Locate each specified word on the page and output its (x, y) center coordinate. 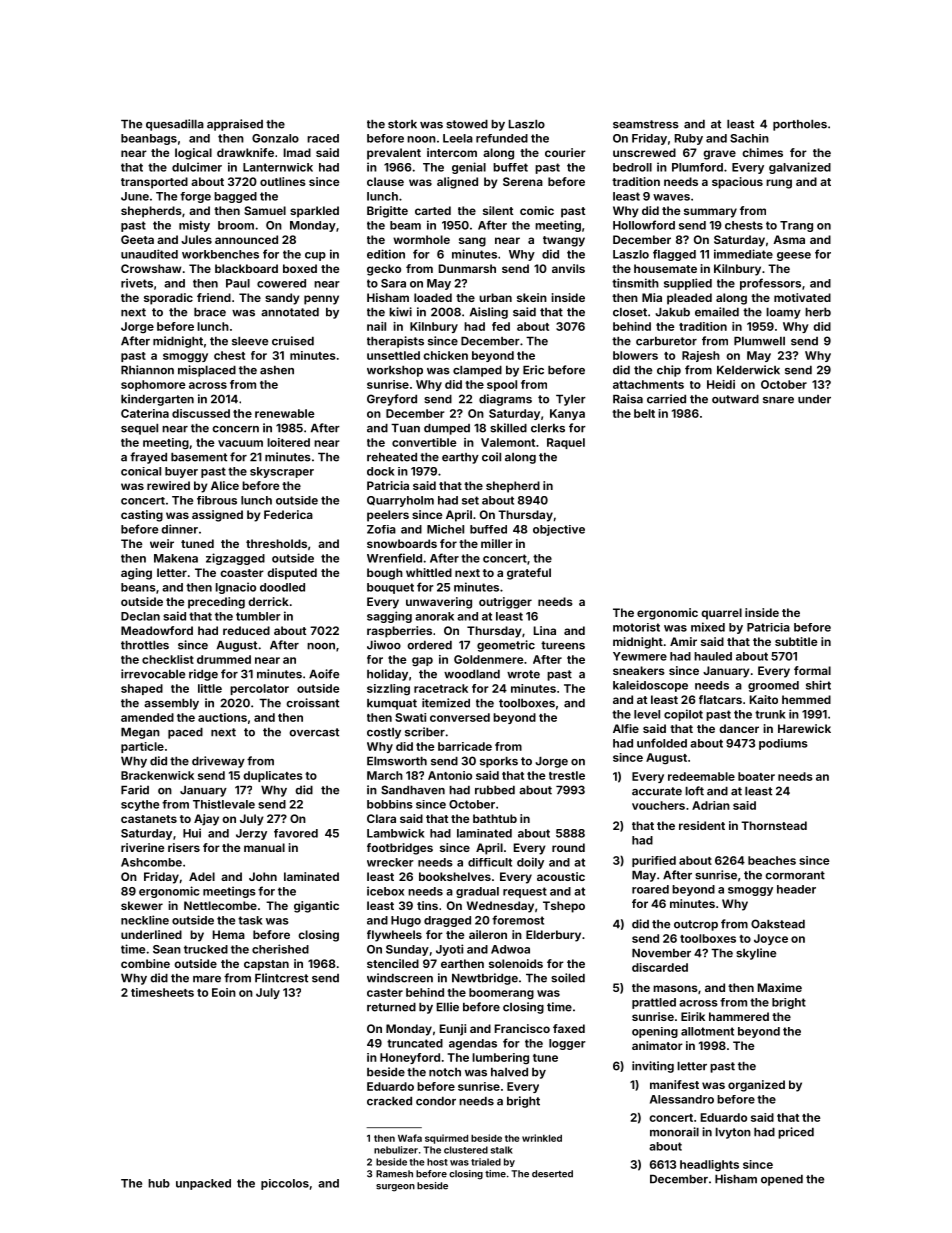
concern (235, 429)
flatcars (720, 699)
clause (385, 181)
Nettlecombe (220, 905)
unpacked (203, 1184)
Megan (140, 733)
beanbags (149, 139)
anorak (434, 616)
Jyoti (449, 950)
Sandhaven (413, 790)
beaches (772, 860)
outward (735, 399)
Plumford (697, 167)
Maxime (780, 987)
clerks (548, 428)
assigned (217, 516)
